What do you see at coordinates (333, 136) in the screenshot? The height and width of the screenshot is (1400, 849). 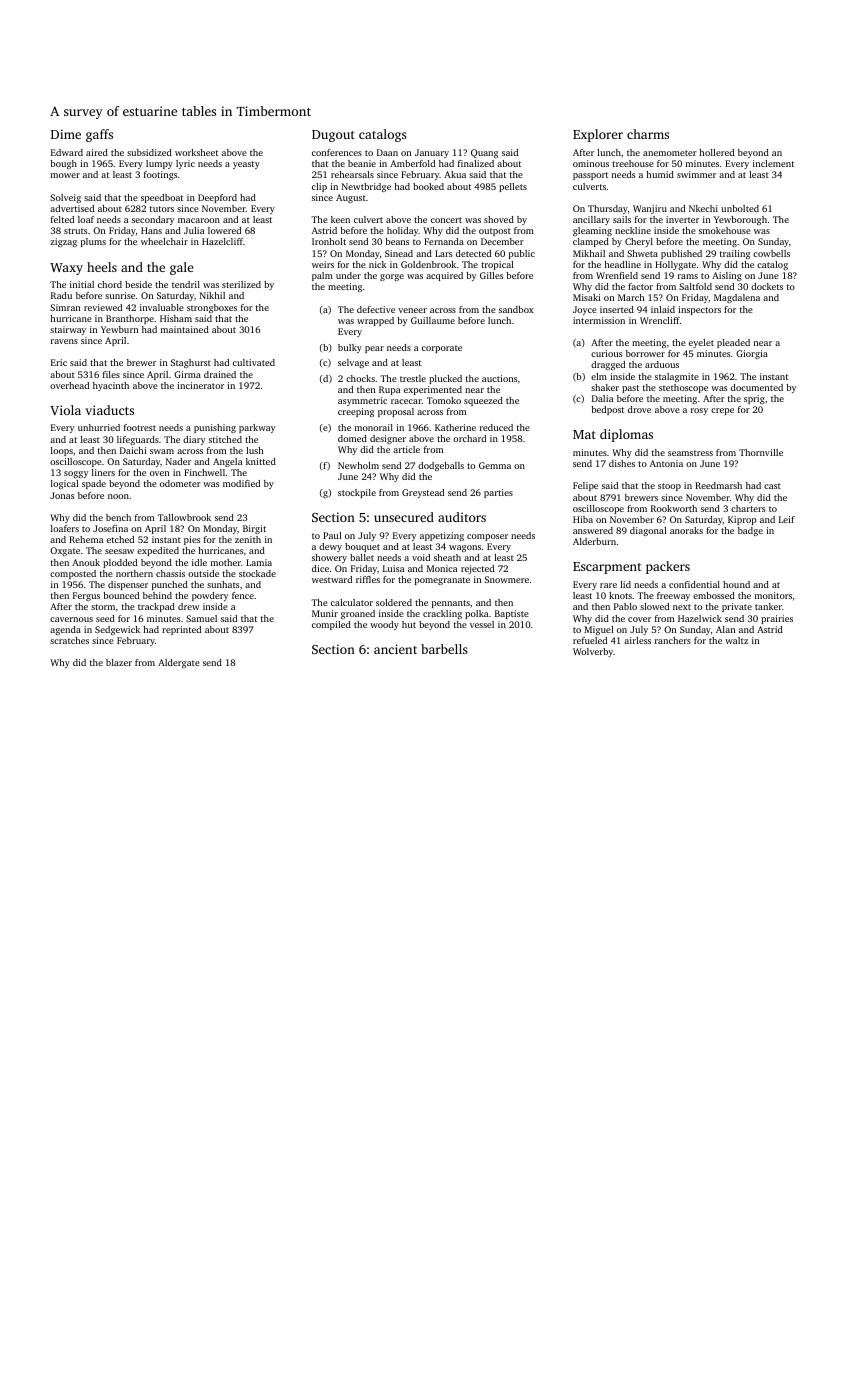 I see `Dugout` at bounding box center [333, 136].
